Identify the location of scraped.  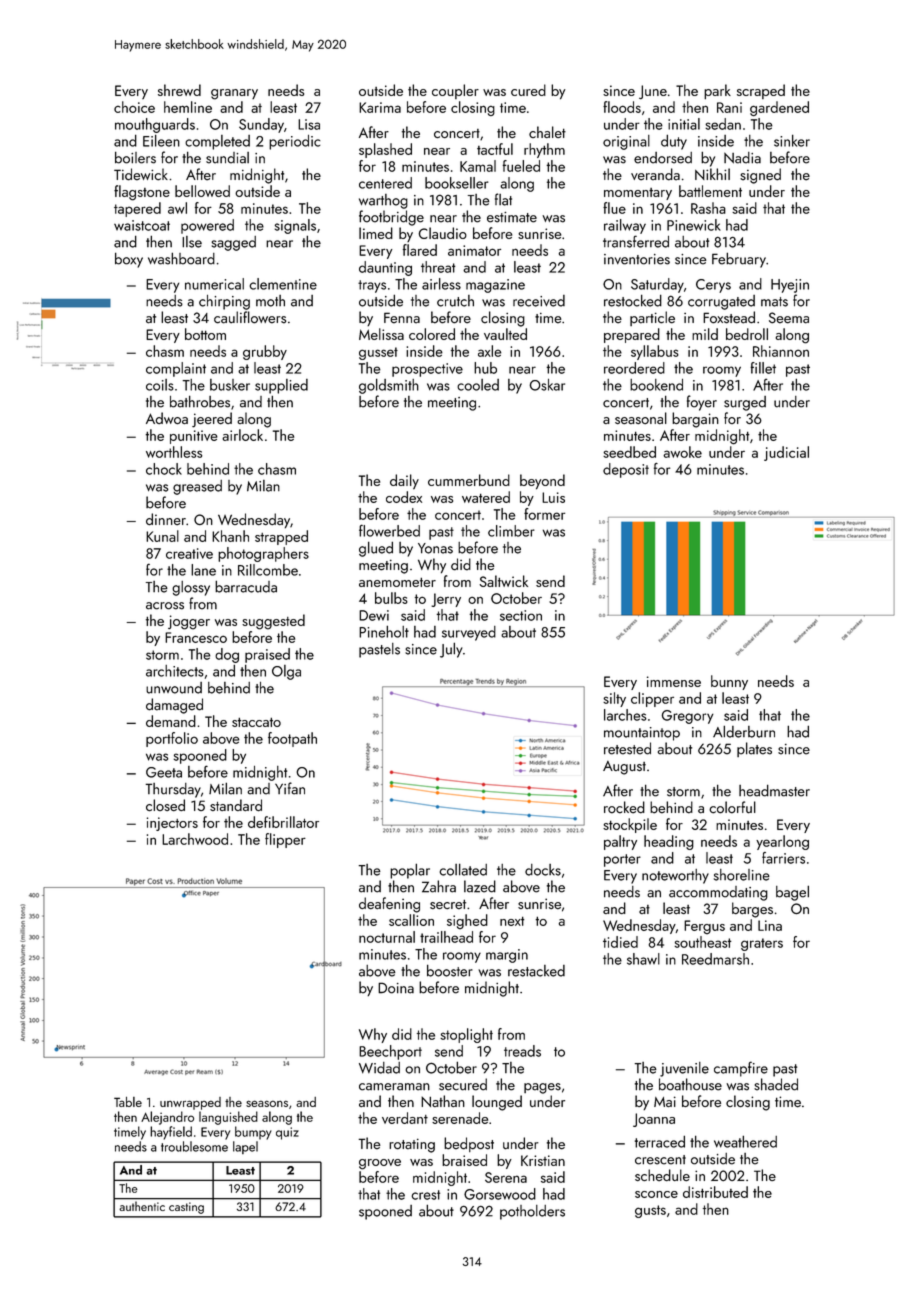
(761, 91).
